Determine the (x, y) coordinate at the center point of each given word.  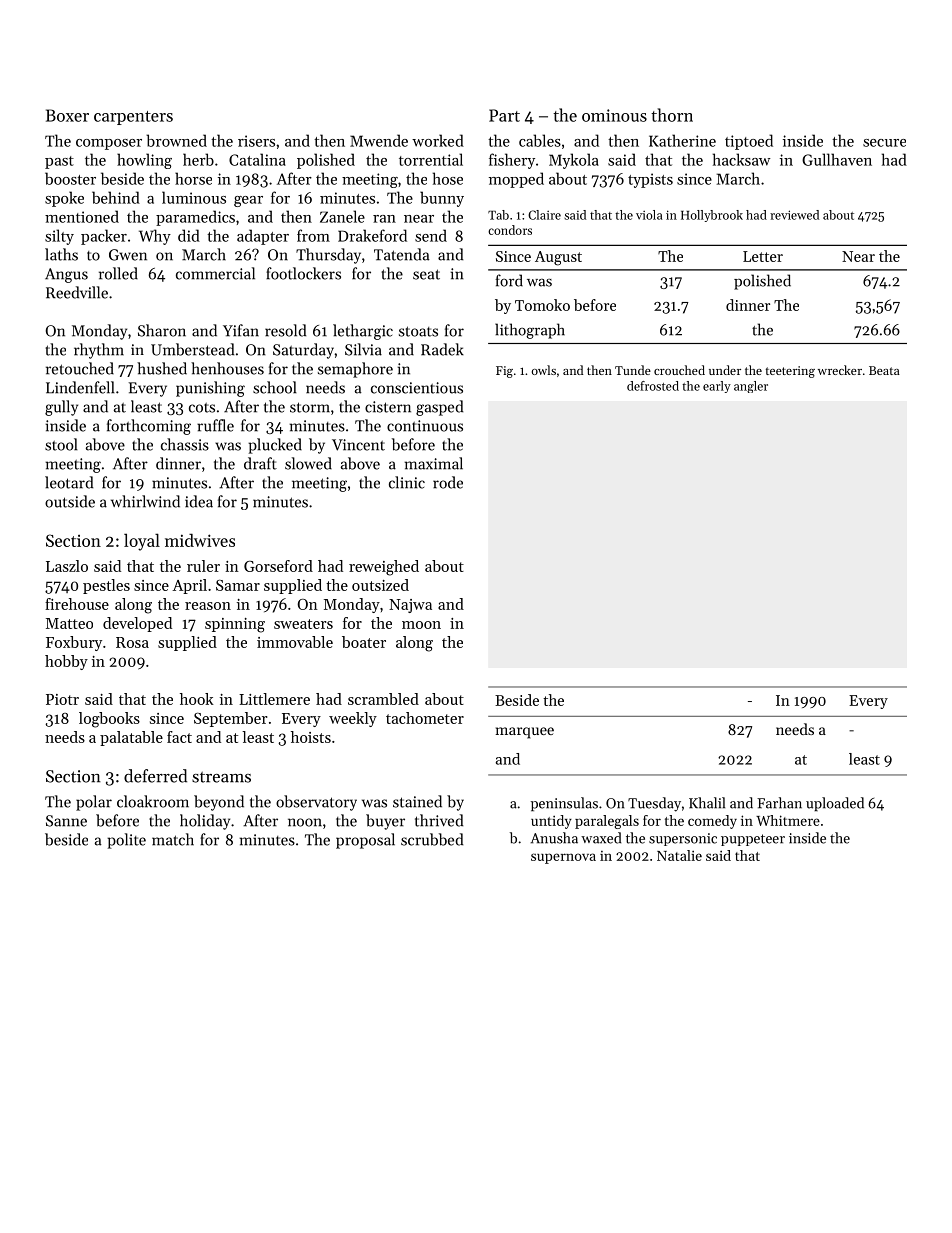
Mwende (379, 140)
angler (751, 387)
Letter (763, 256)
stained (417, 801)
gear (248, 201)
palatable (131, 738)
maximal (433, 463)
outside (70, 501)
